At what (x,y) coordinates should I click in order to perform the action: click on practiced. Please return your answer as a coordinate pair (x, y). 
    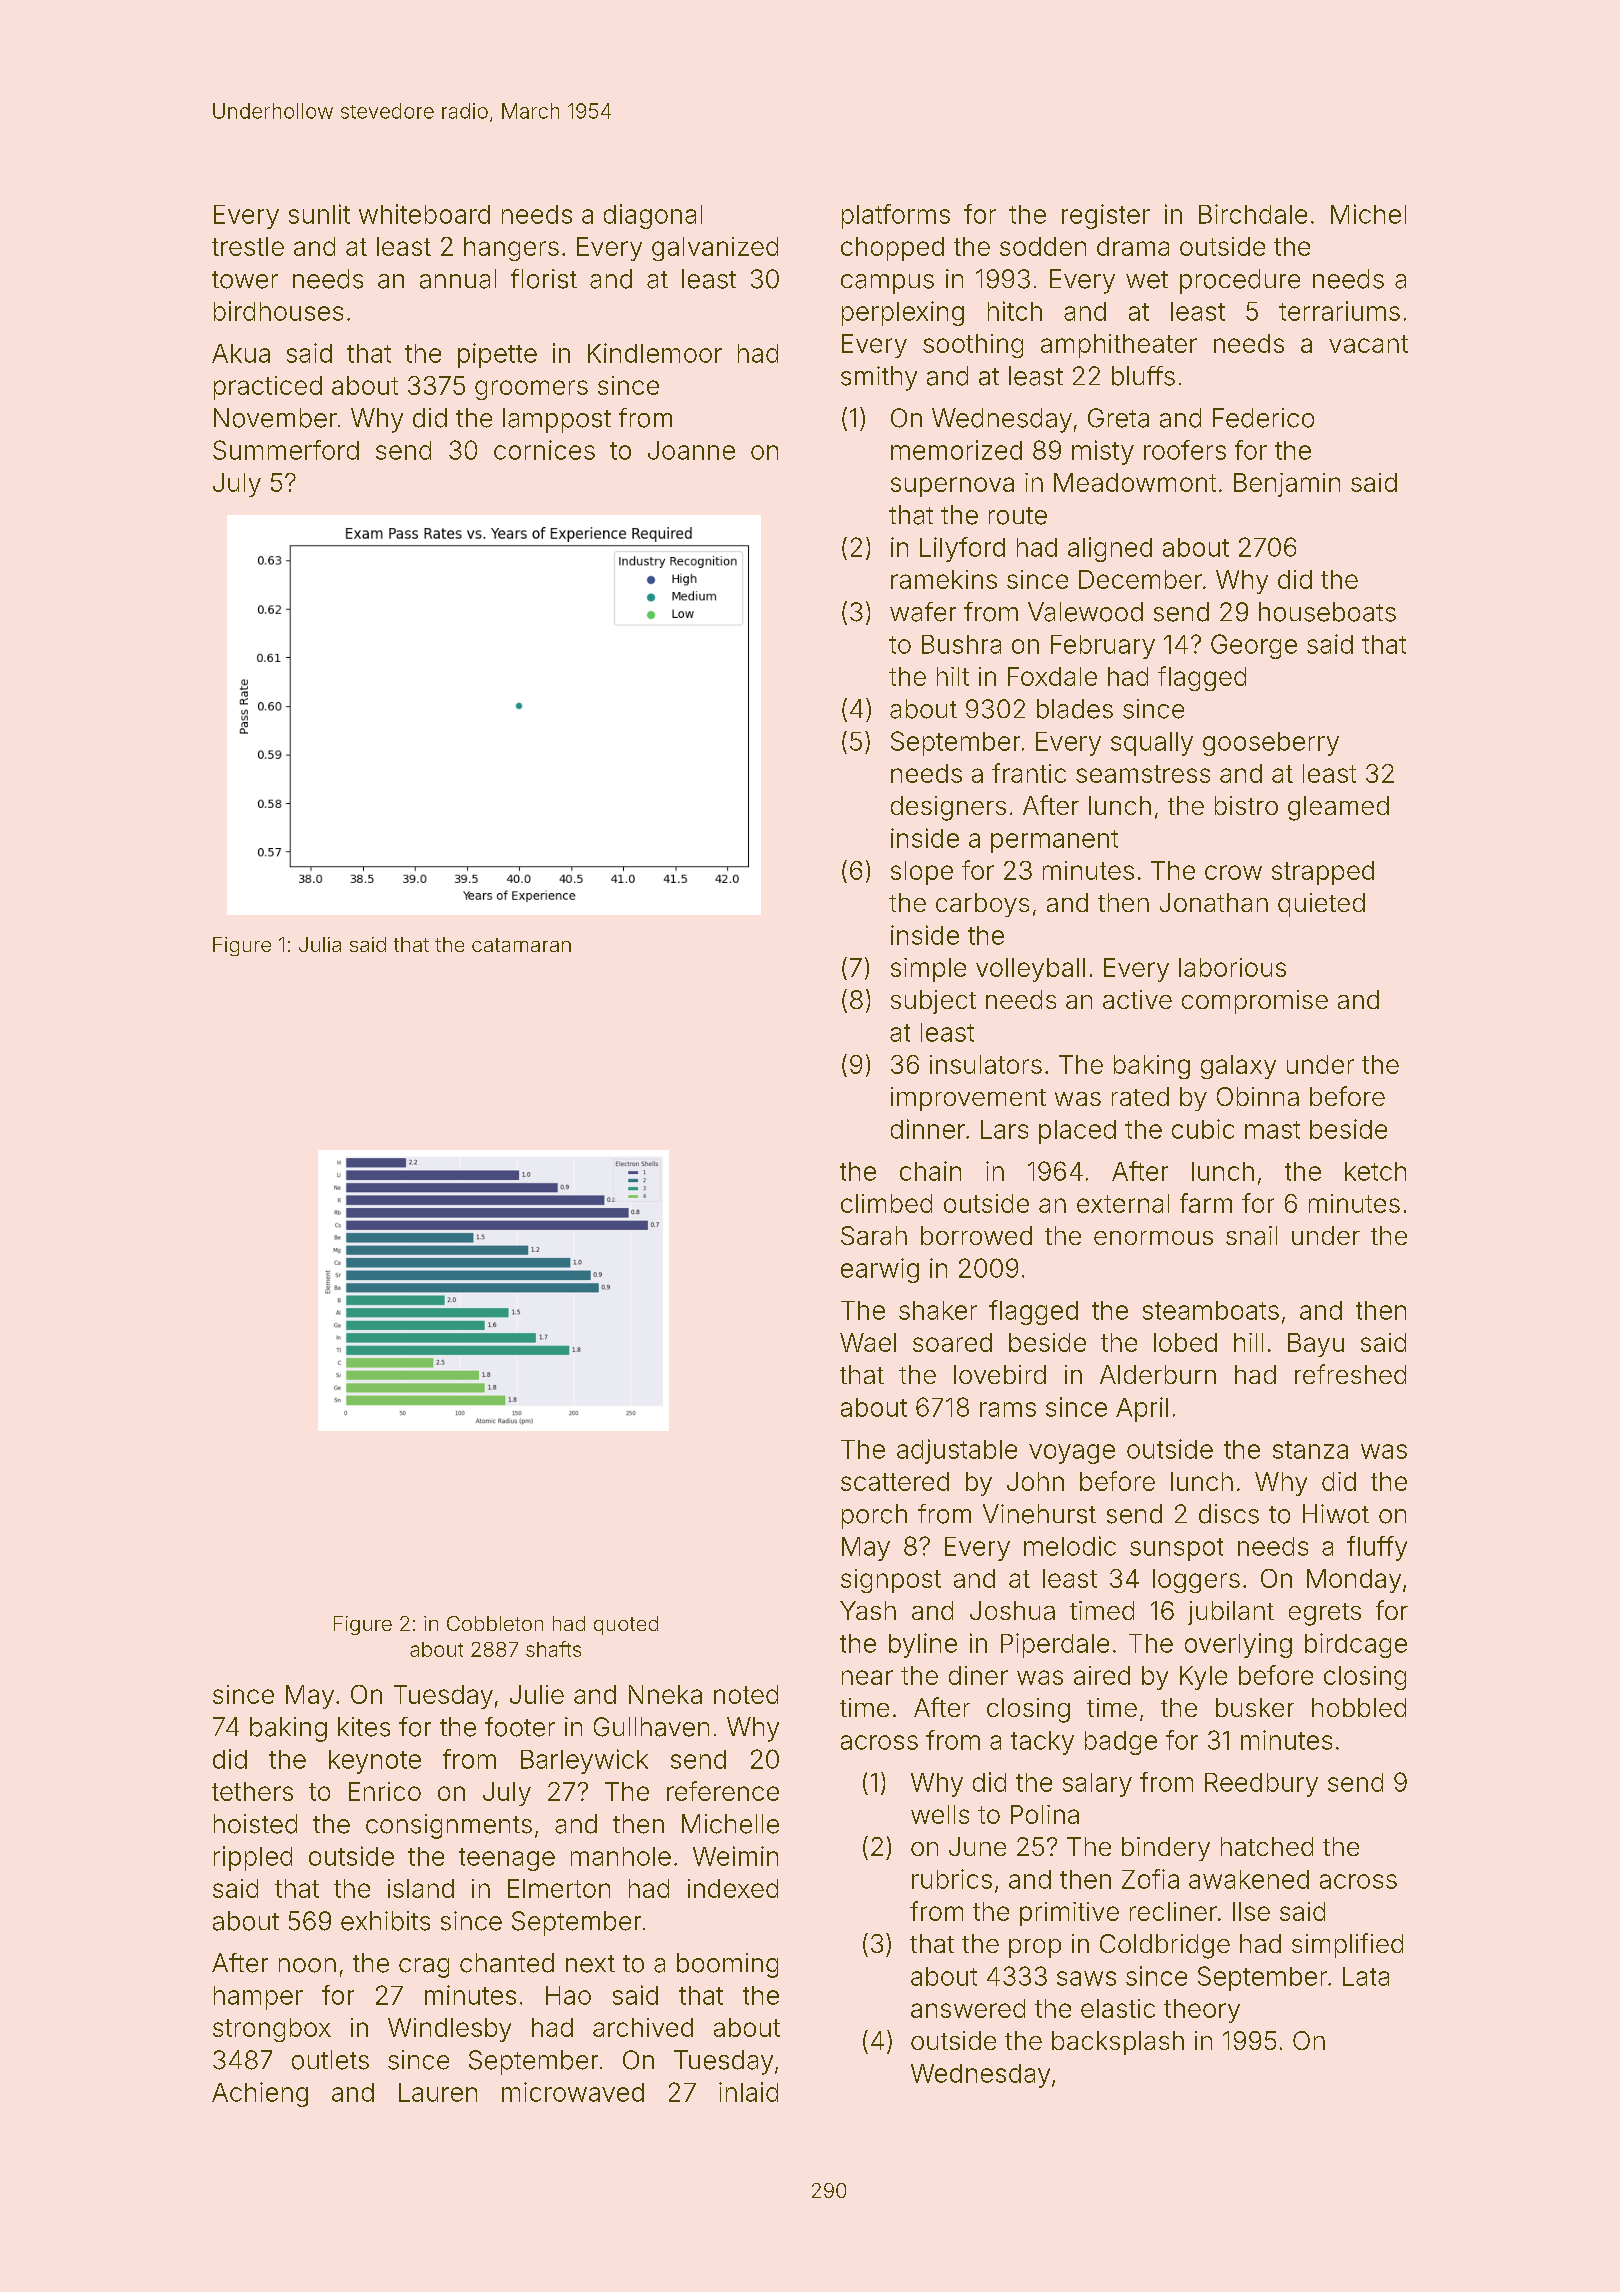
    Looking at the image, I should click on (268, 388).
